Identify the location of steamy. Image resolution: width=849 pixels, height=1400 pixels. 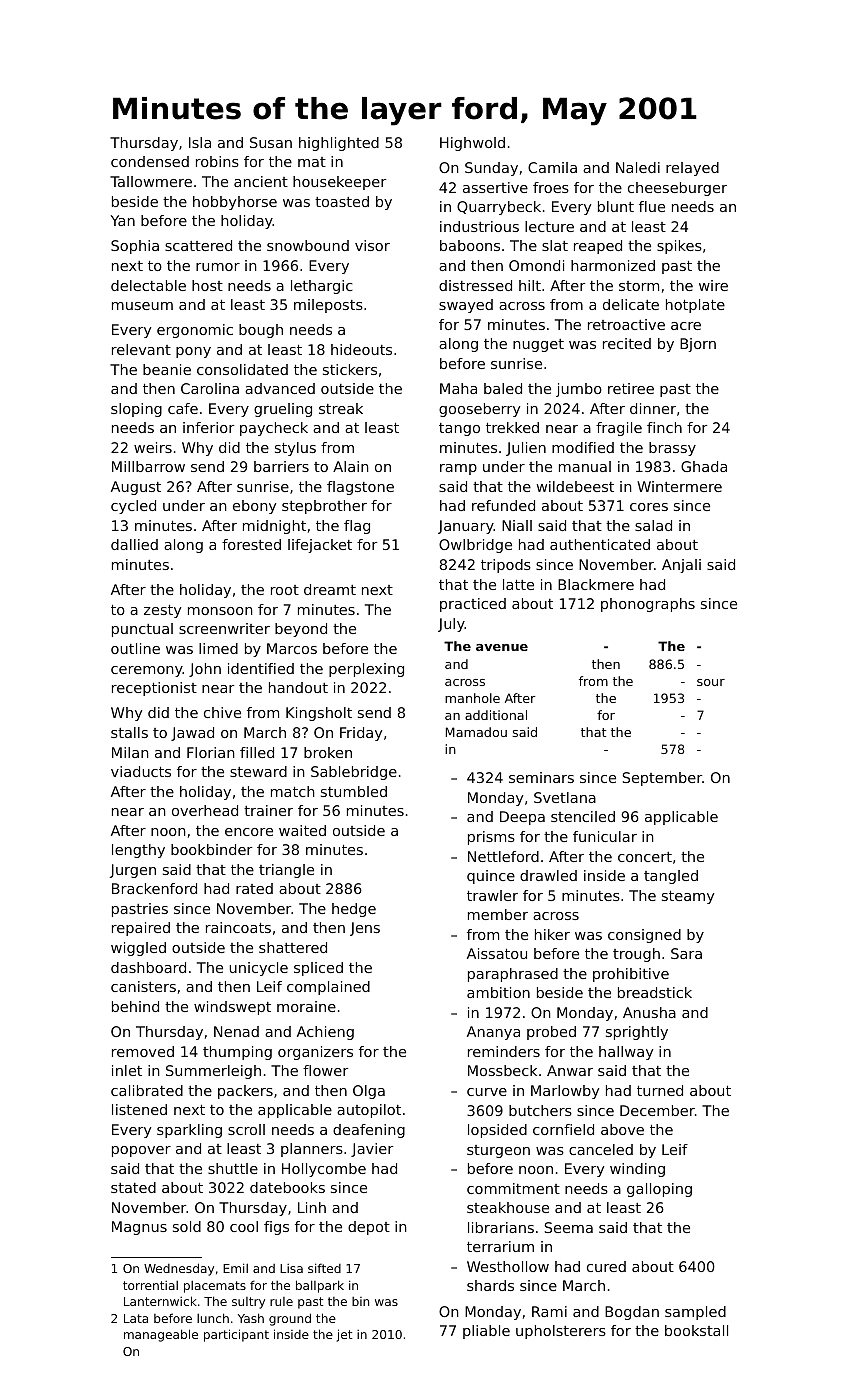
(688, 897).
